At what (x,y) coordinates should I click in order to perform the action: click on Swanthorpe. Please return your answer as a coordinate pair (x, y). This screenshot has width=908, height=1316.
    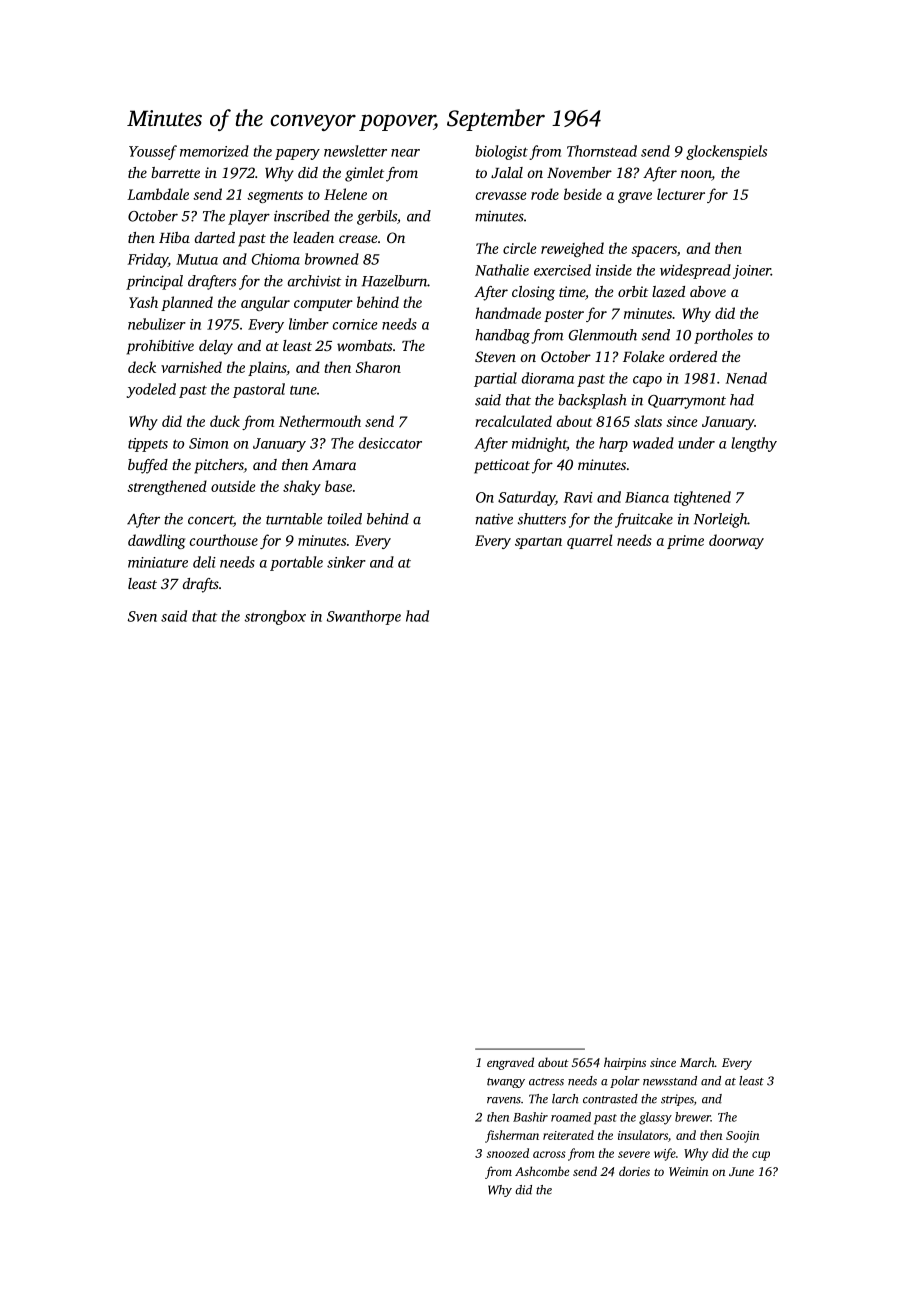
    Looking at the image, I should click on (364, 617).
